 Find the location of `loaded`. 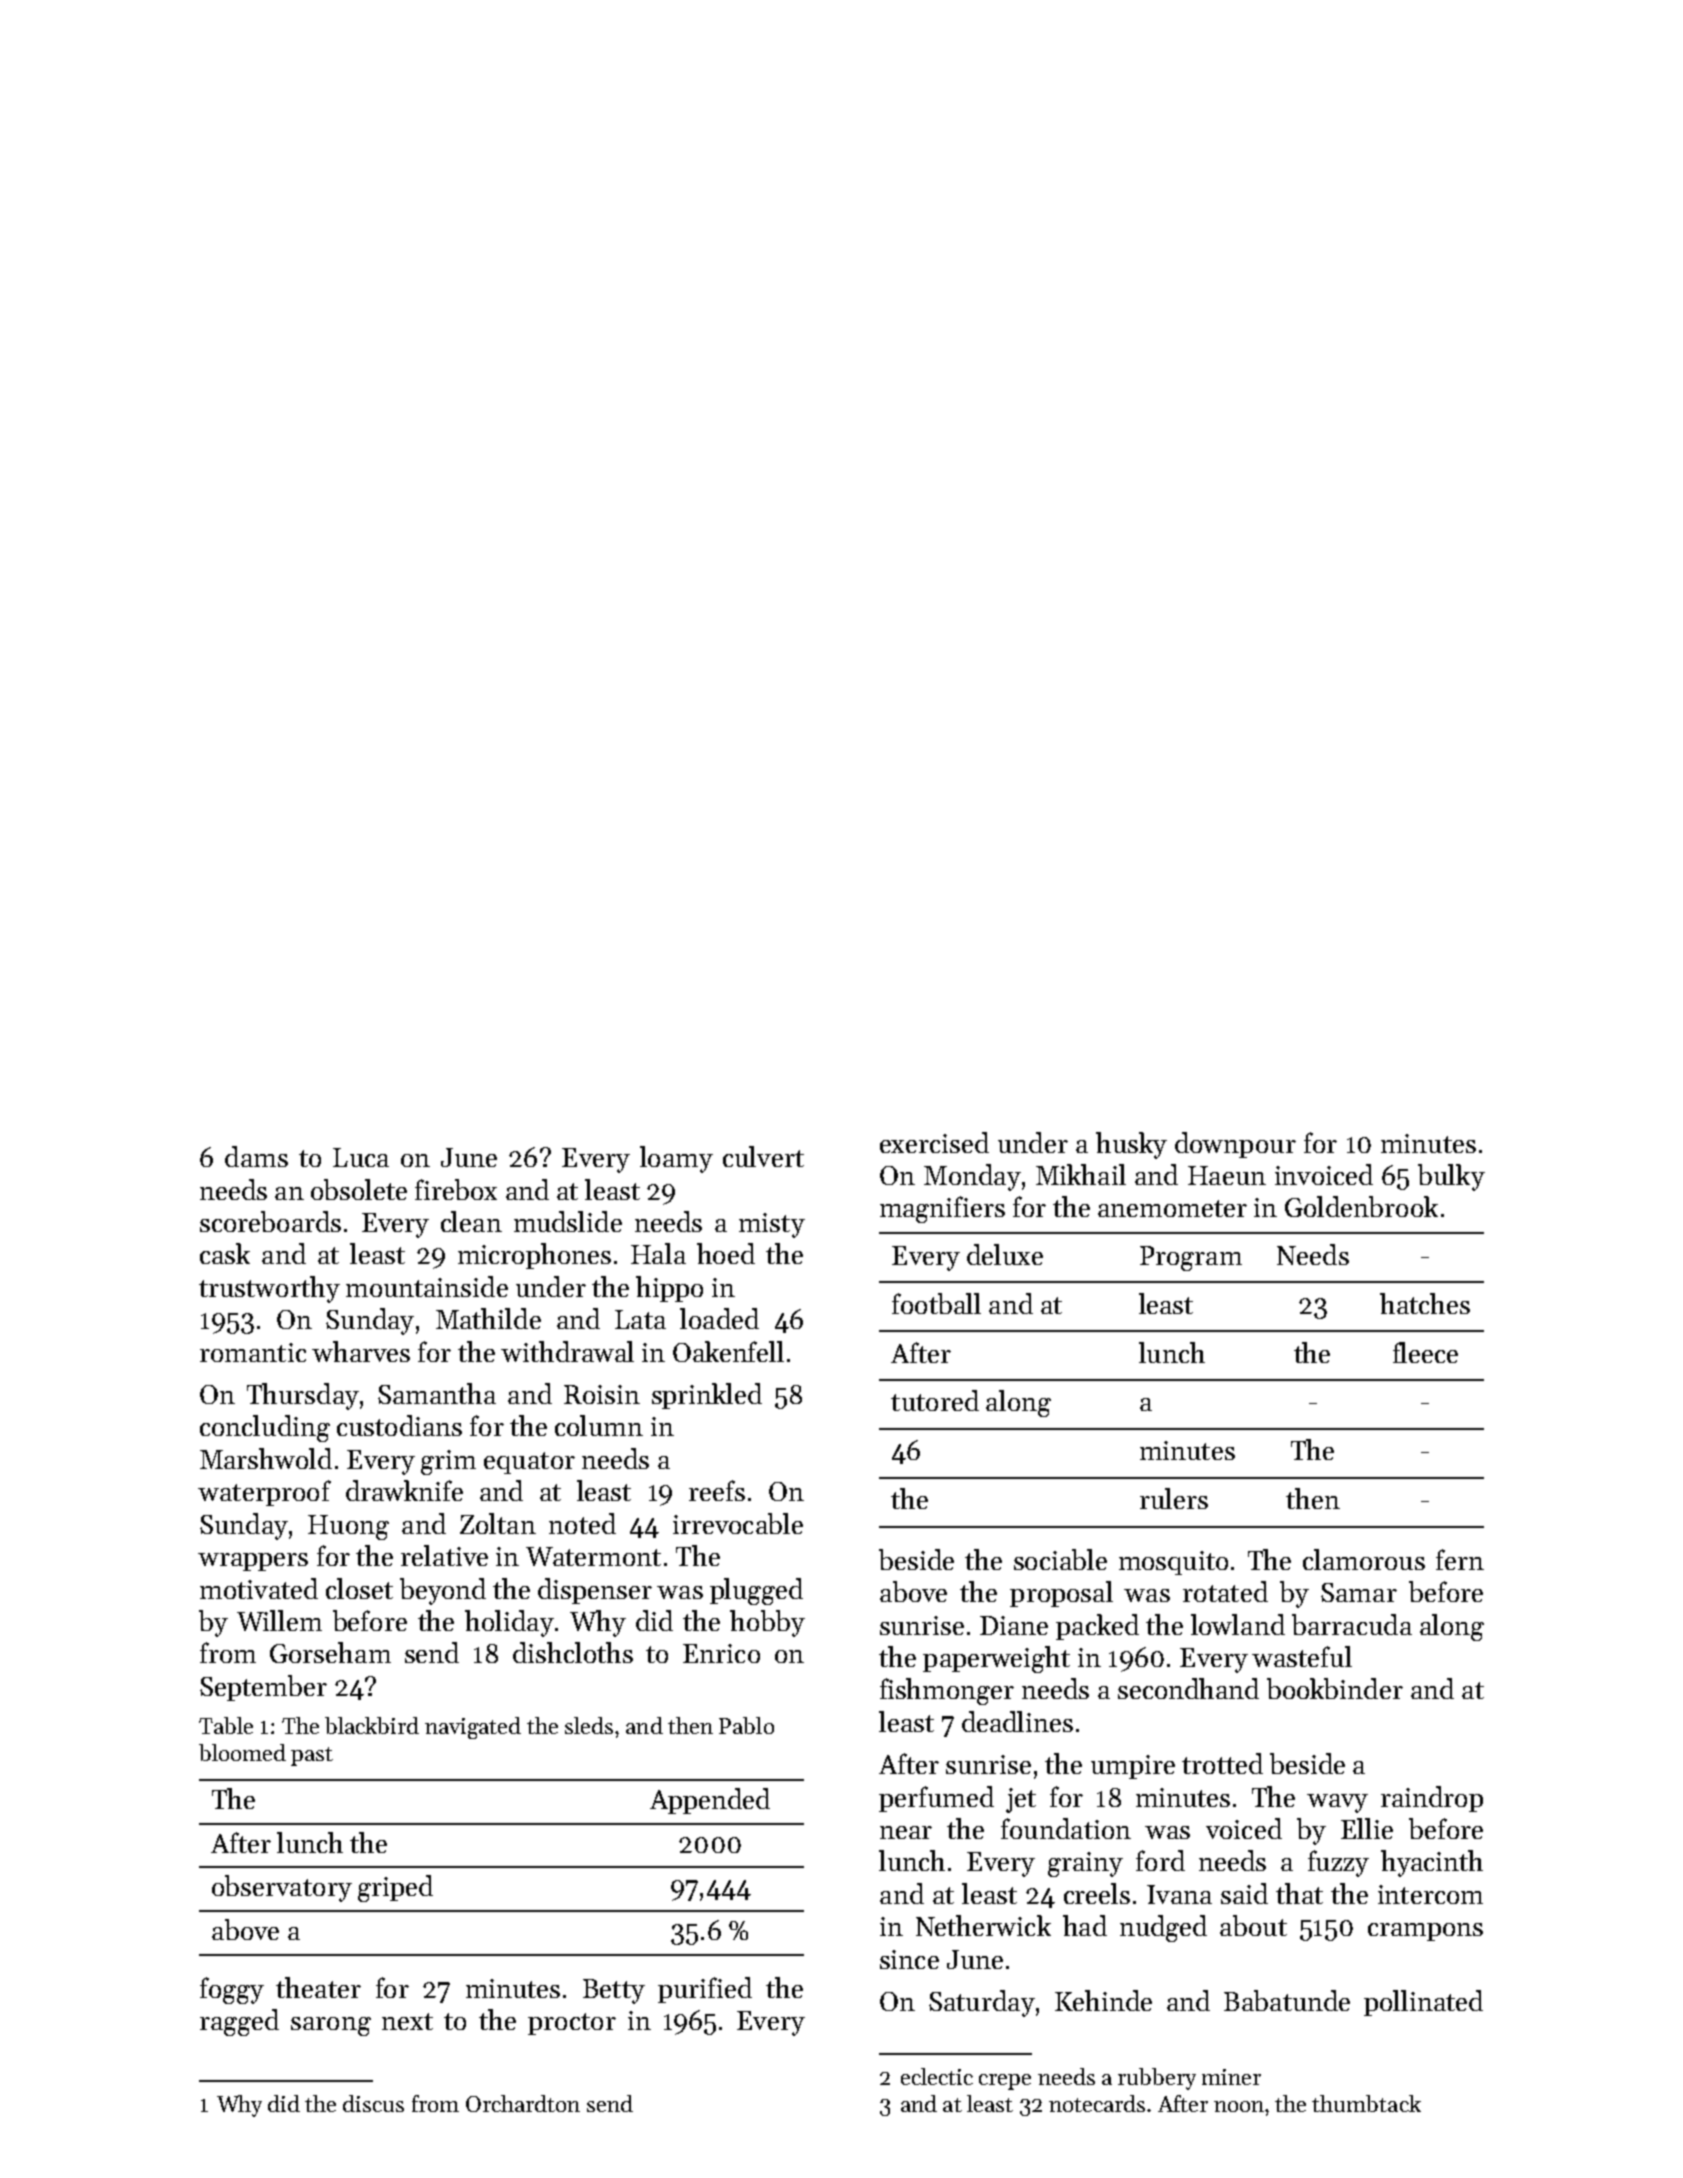

loaded is located at coordinates (719, 1318).
